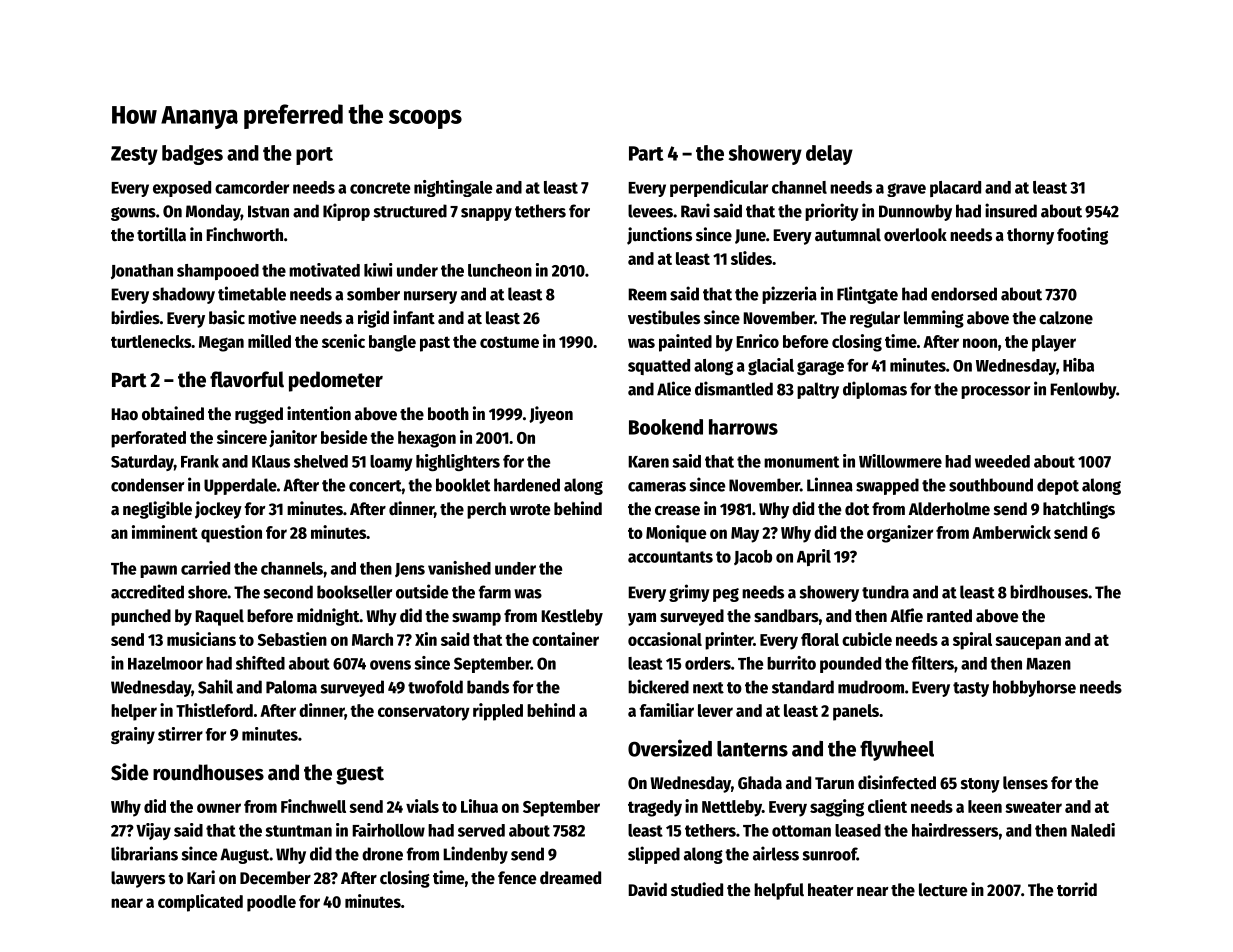 The image size is (1233, 952). What do you see at coordinates (933, 663) in the image?
I see `filters` at bounding box center [933, 663].
